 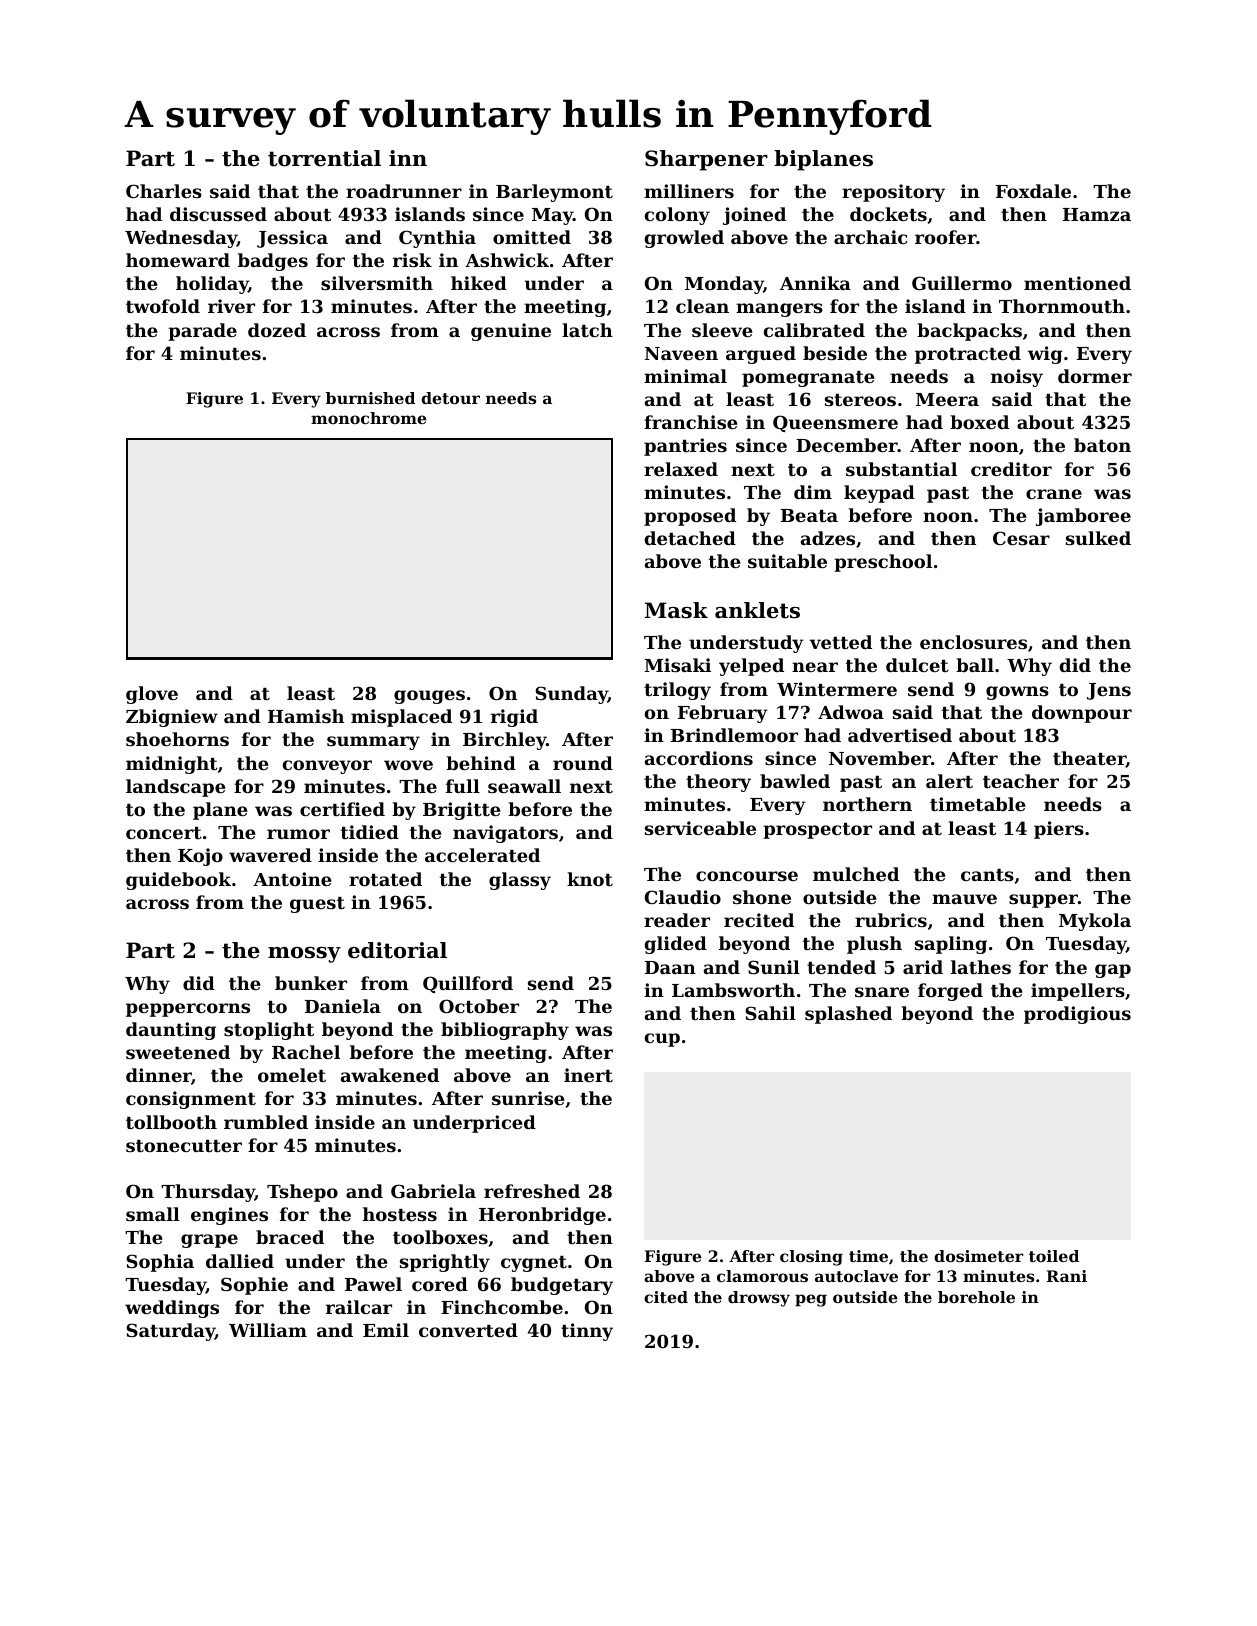 What do you see at coordinates (292, 879) in the page?
I see `Antoine` at bounding box center [292, 879].
